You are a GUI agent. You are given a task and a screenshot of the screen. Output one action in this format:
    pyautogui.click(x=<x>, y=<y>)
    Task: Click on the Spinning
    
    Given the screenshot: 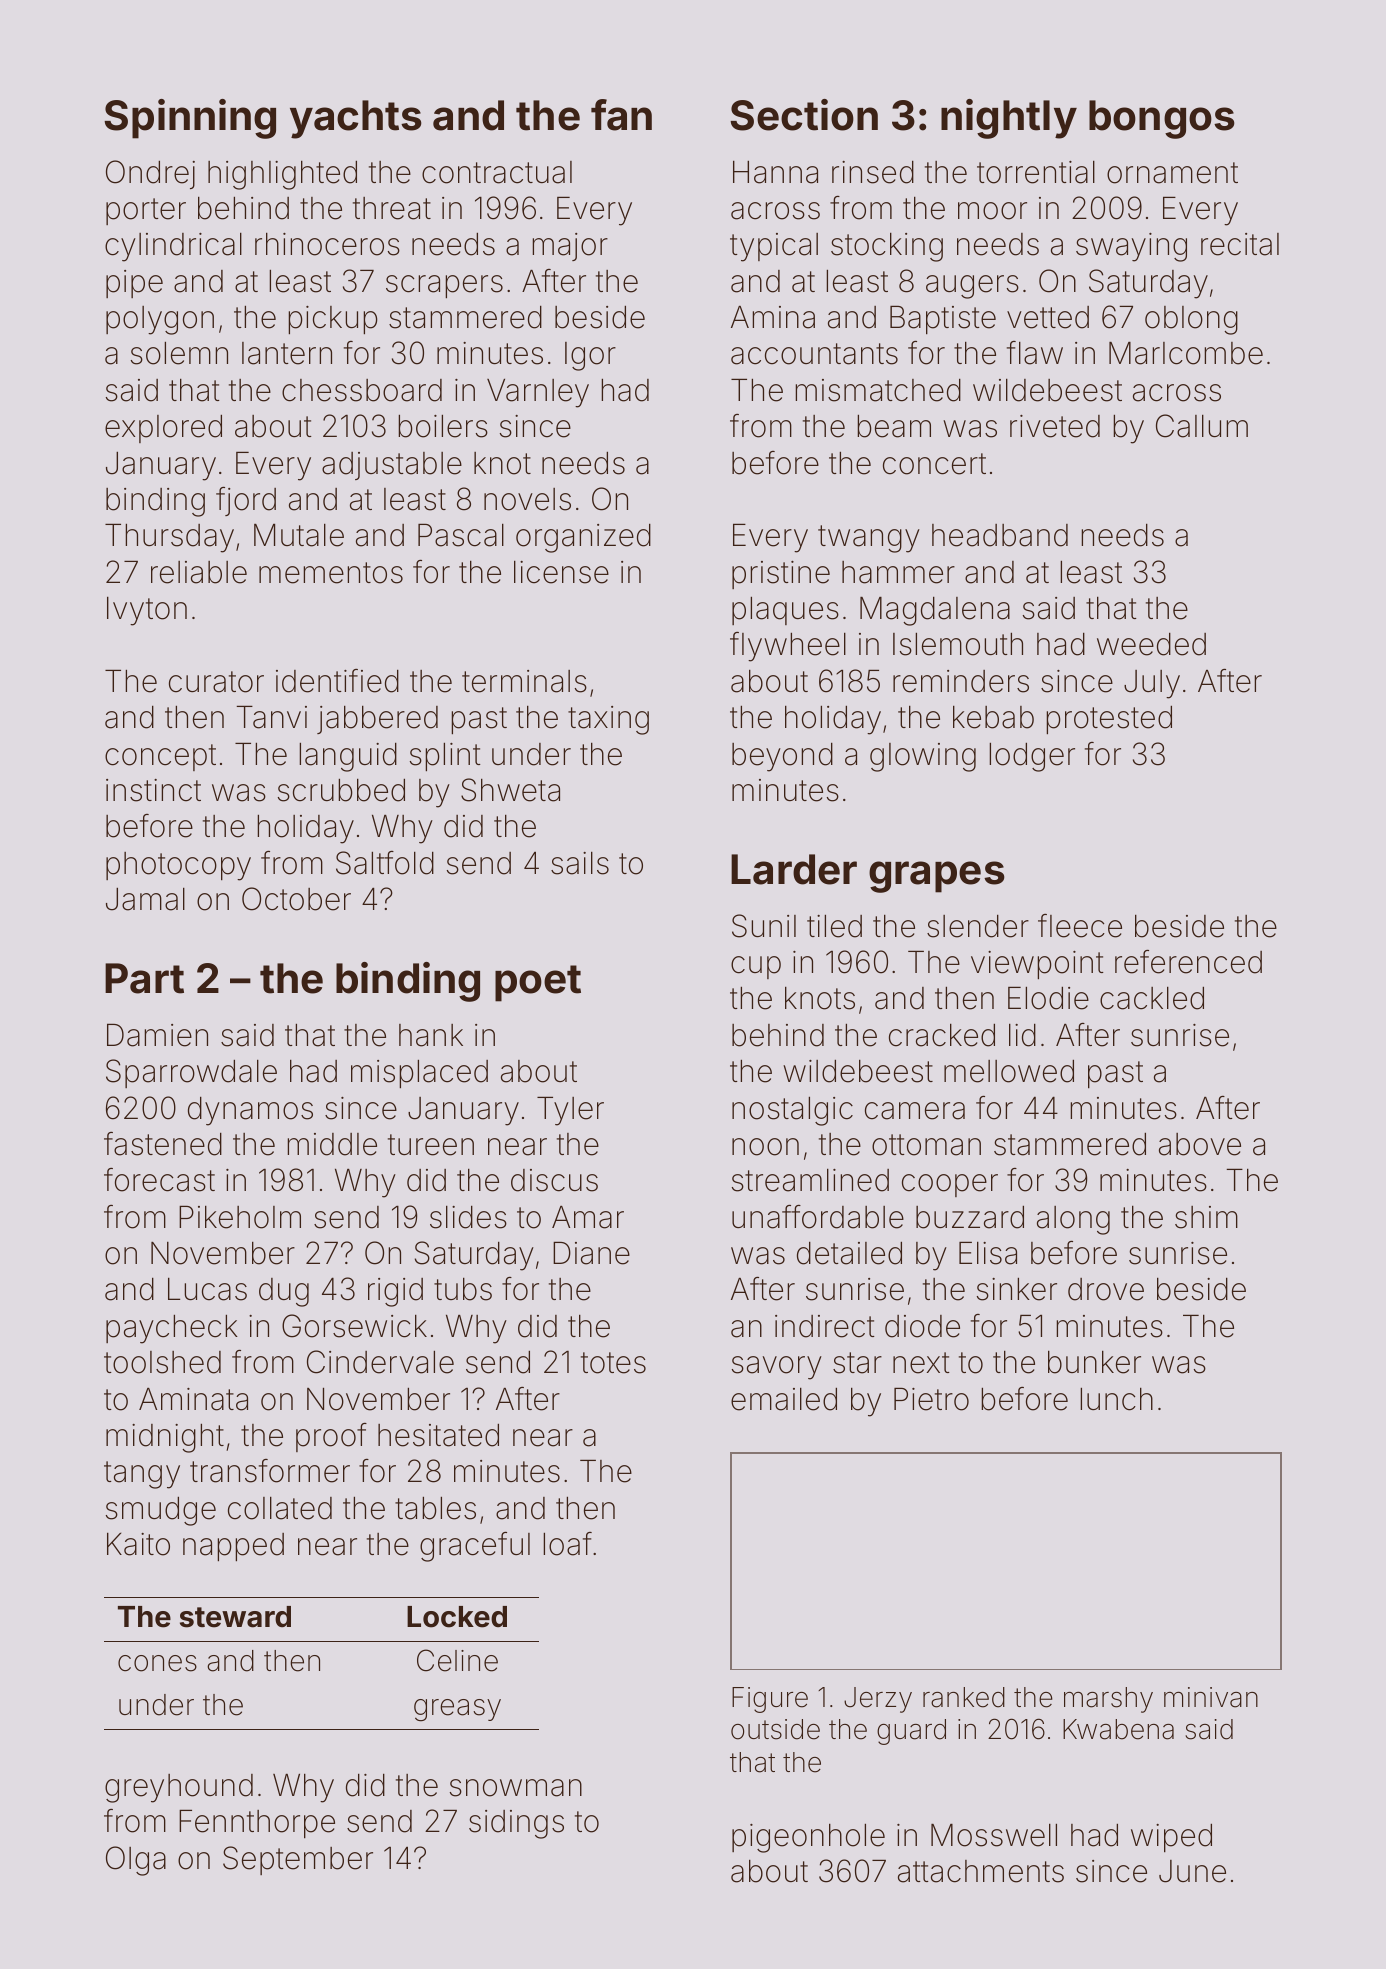 What is the action you would take?
    pyautogui.click(x=190, y=119)
